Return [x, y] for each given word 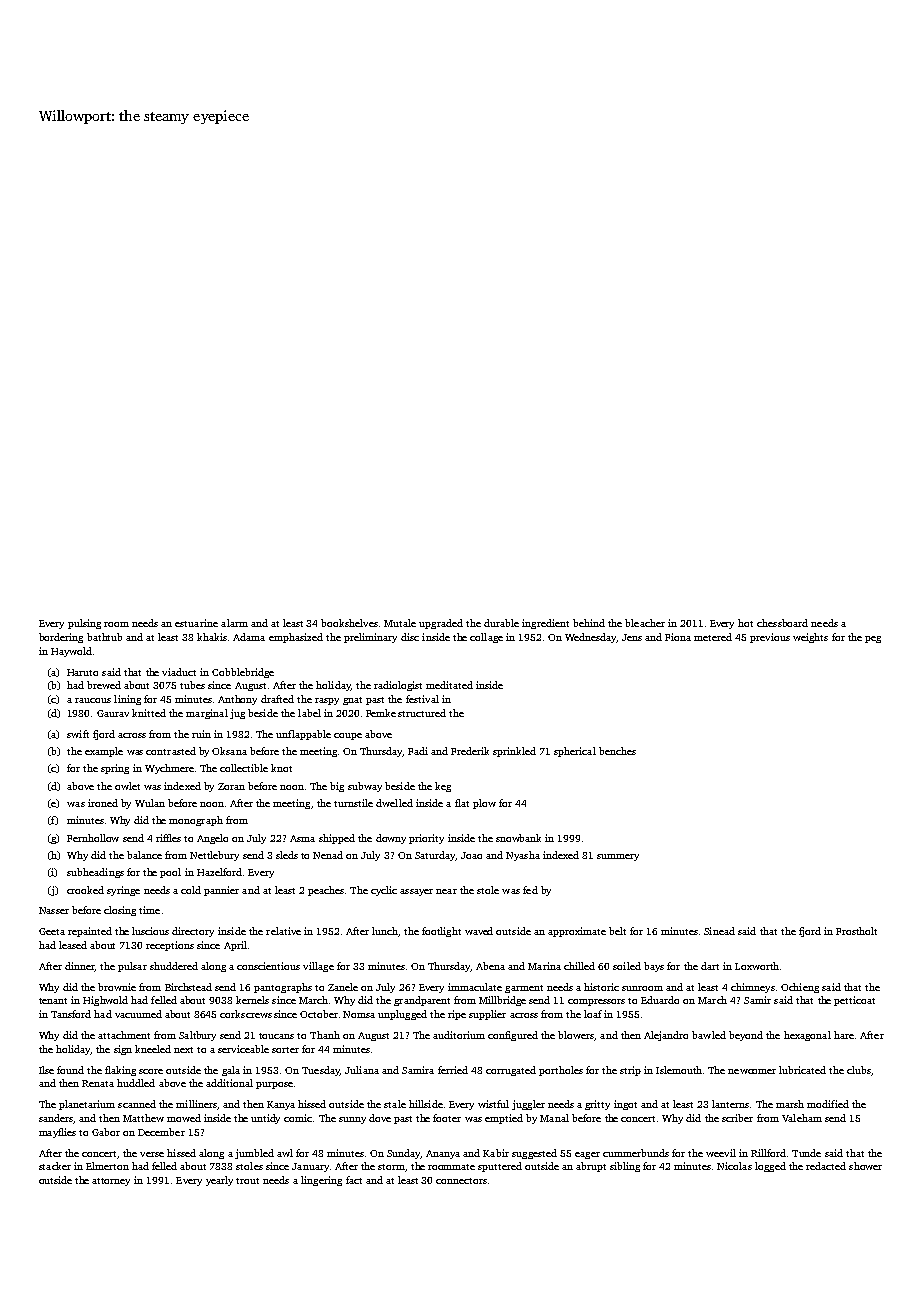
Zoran [231, 786]
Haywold [71, 652]
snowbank [518, 838]
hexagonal [807, 1036]
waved [479, 931]
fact [354, 1180]
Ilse [46, 1070]
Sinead [719, 931]
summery [618, 857]
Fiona [678, 637]
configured [513, 1036]
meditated [449, 685]
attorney [111, 1182]
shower [865, 1166]
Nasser [54, 910]
